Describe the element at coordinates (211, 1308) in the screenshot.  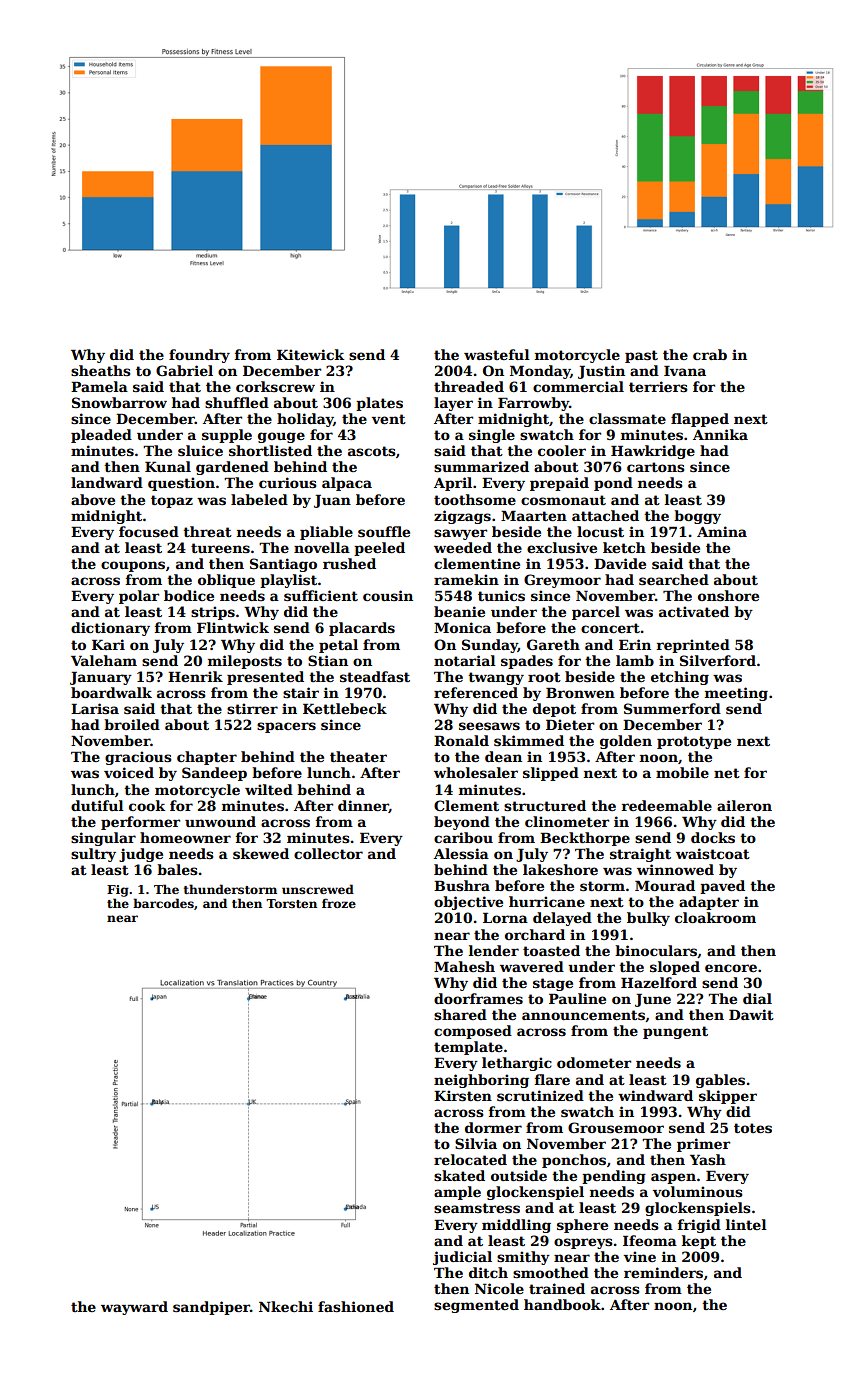
I see `sandpiper` at that location.
